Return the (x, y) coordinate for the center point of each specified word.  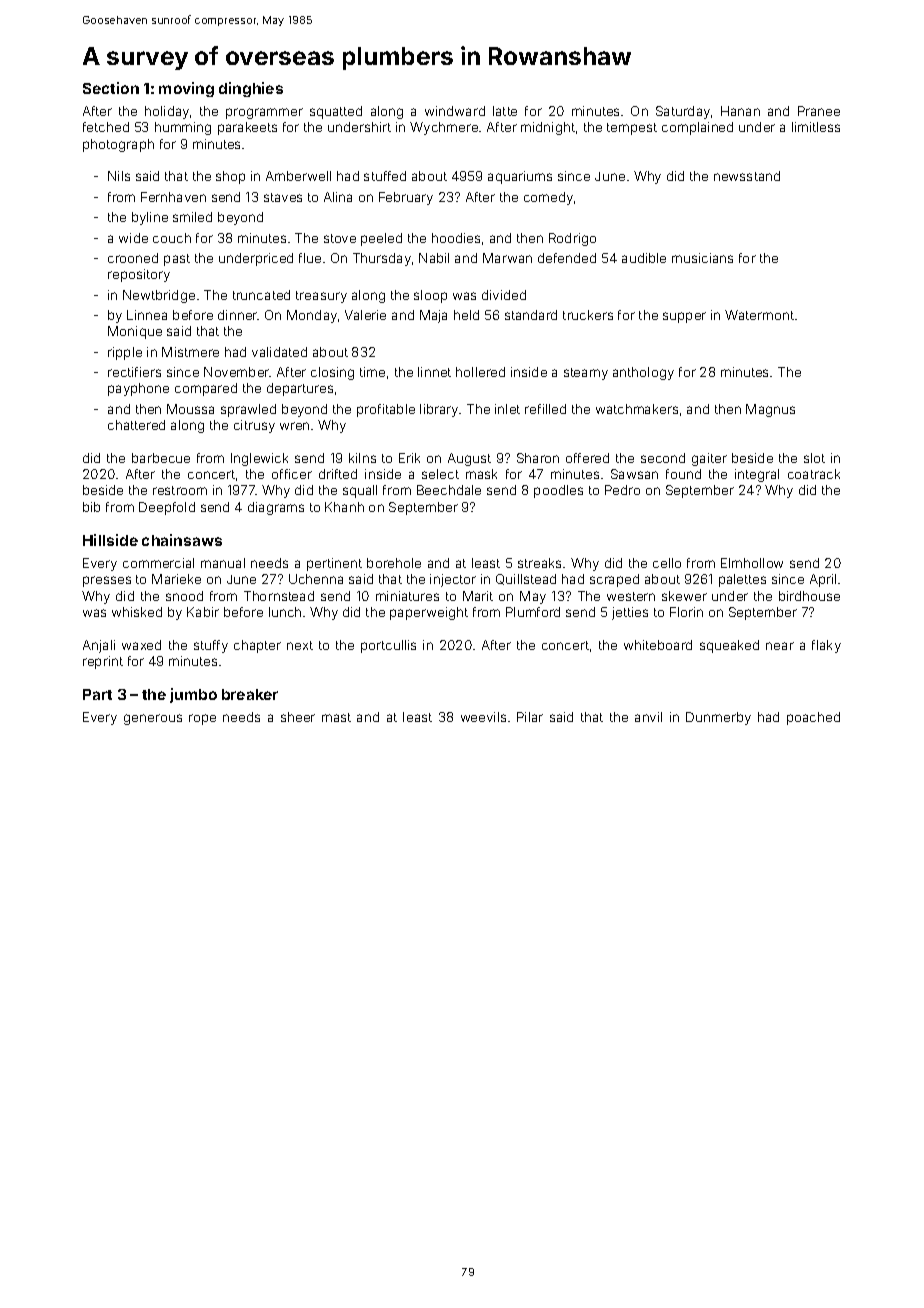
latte (505, 111)
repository (139, 275)
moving (186, 89)
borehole (394, 563)
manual (223, 563)
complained (697, 128)
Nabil (434, 258)
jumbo (193, 695)
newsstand (747, 176)
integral (757, 475)
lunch (285, 612)
